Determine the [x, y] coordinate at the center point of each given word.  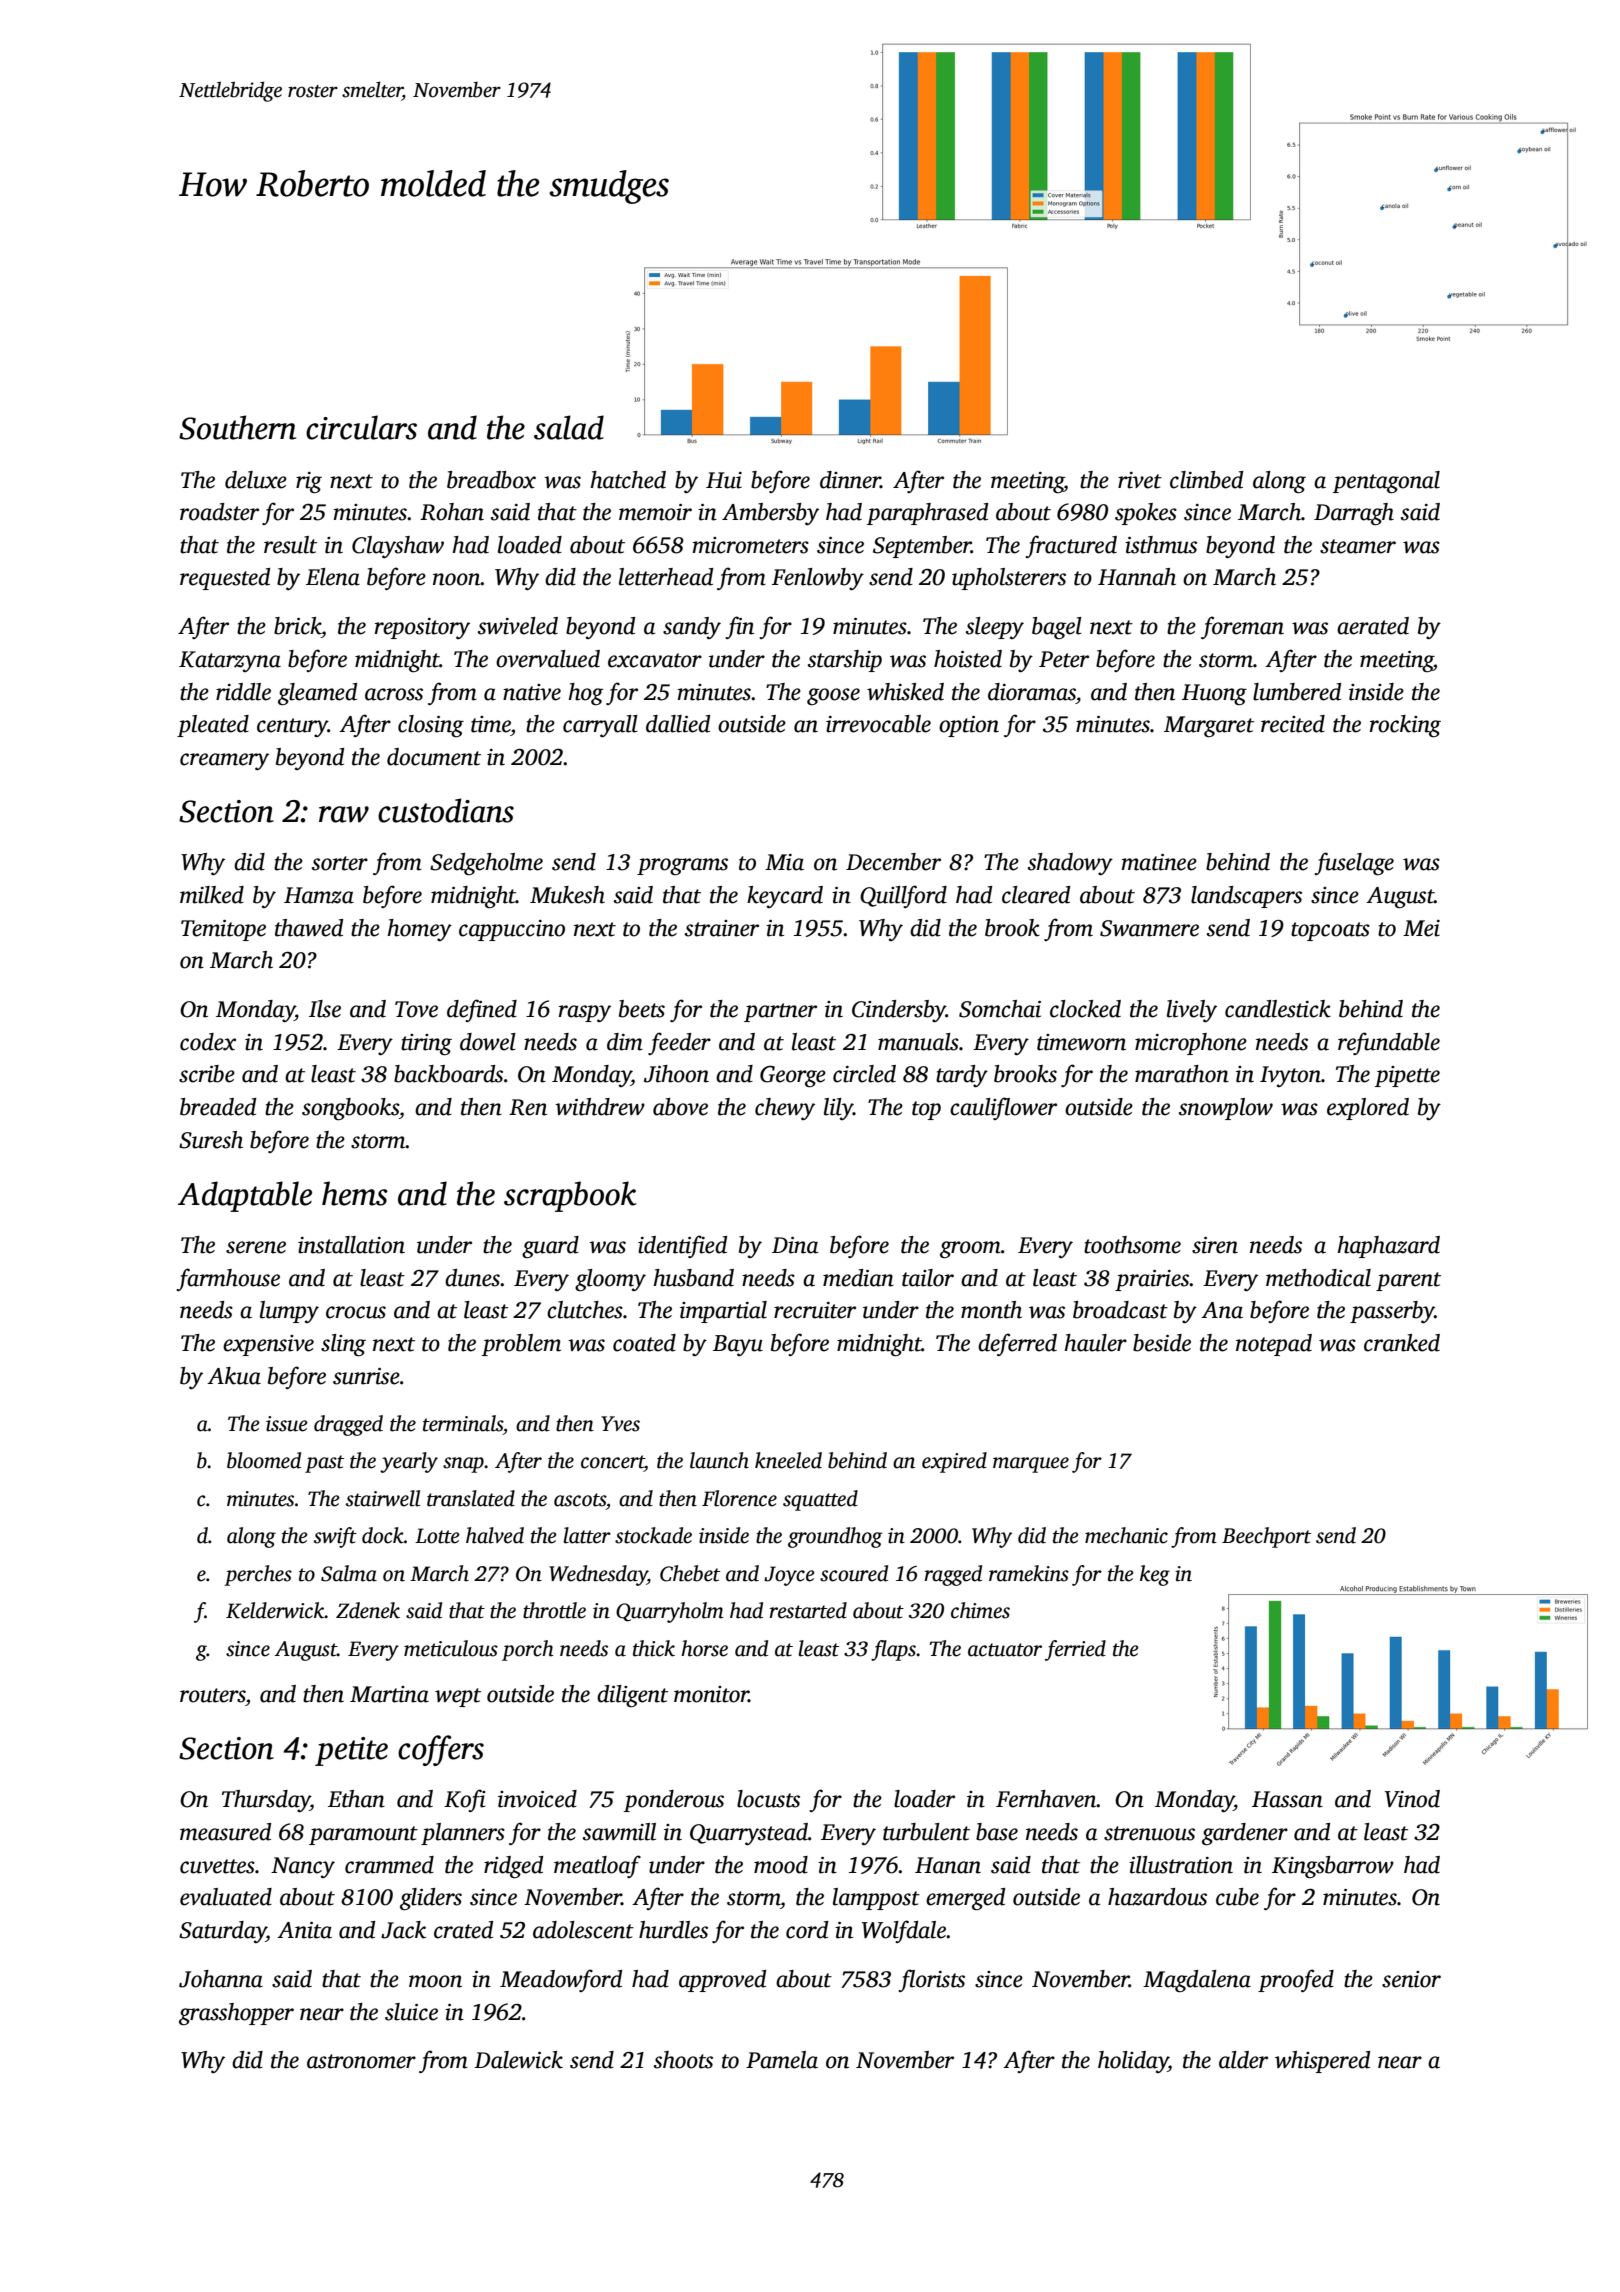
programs [682, 866]
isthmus [1161, 545]
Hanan [948, 1865]
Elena [333, 577]
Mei [1421, 928]
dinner [850, 480]
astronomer [361, 2061]
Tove [416, 1009]
